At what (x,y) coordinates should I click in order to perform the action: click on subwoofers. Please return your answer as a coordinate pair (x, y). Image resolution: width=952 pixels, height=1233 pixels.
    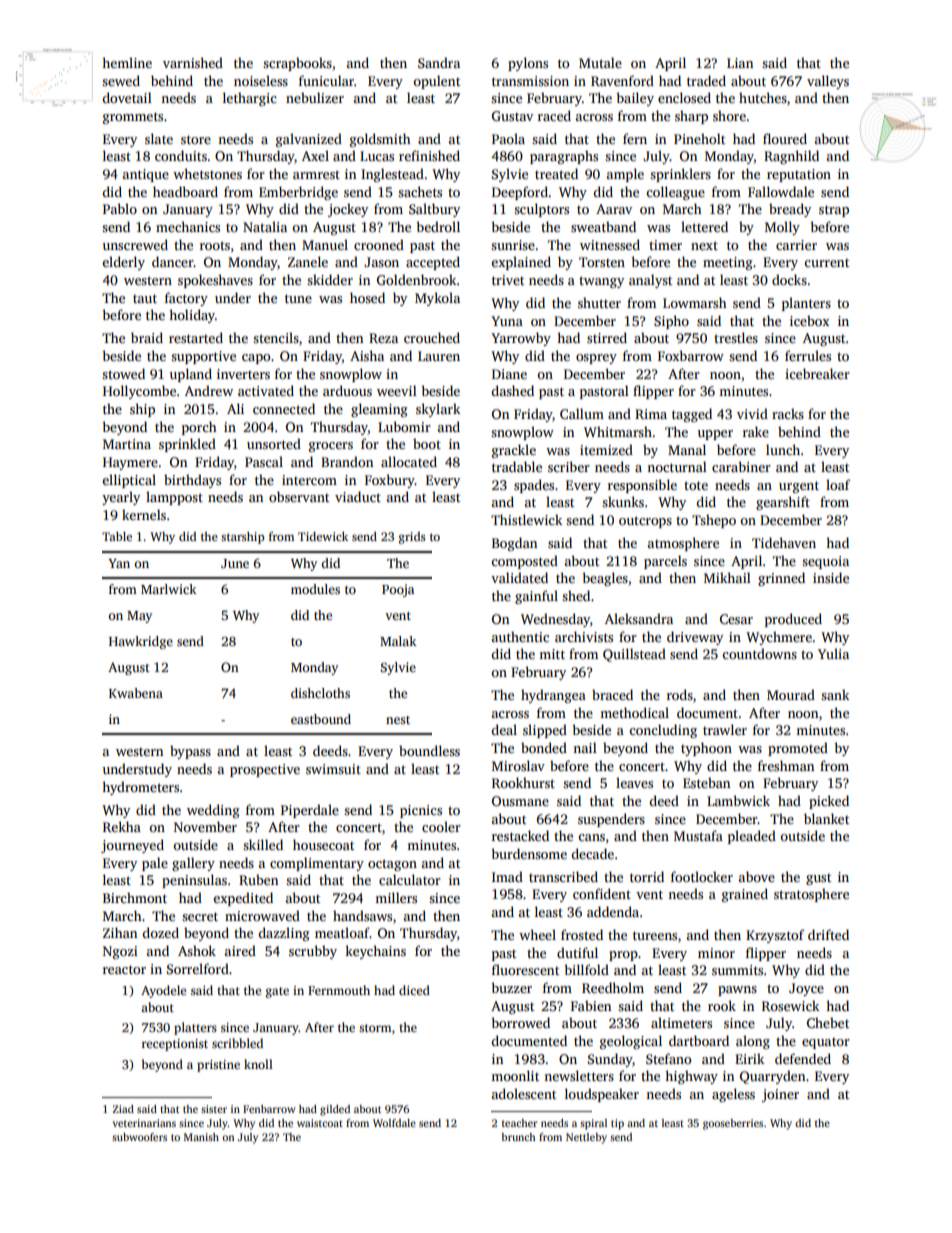
    Looking at the image, I should click on (139, 1137).
